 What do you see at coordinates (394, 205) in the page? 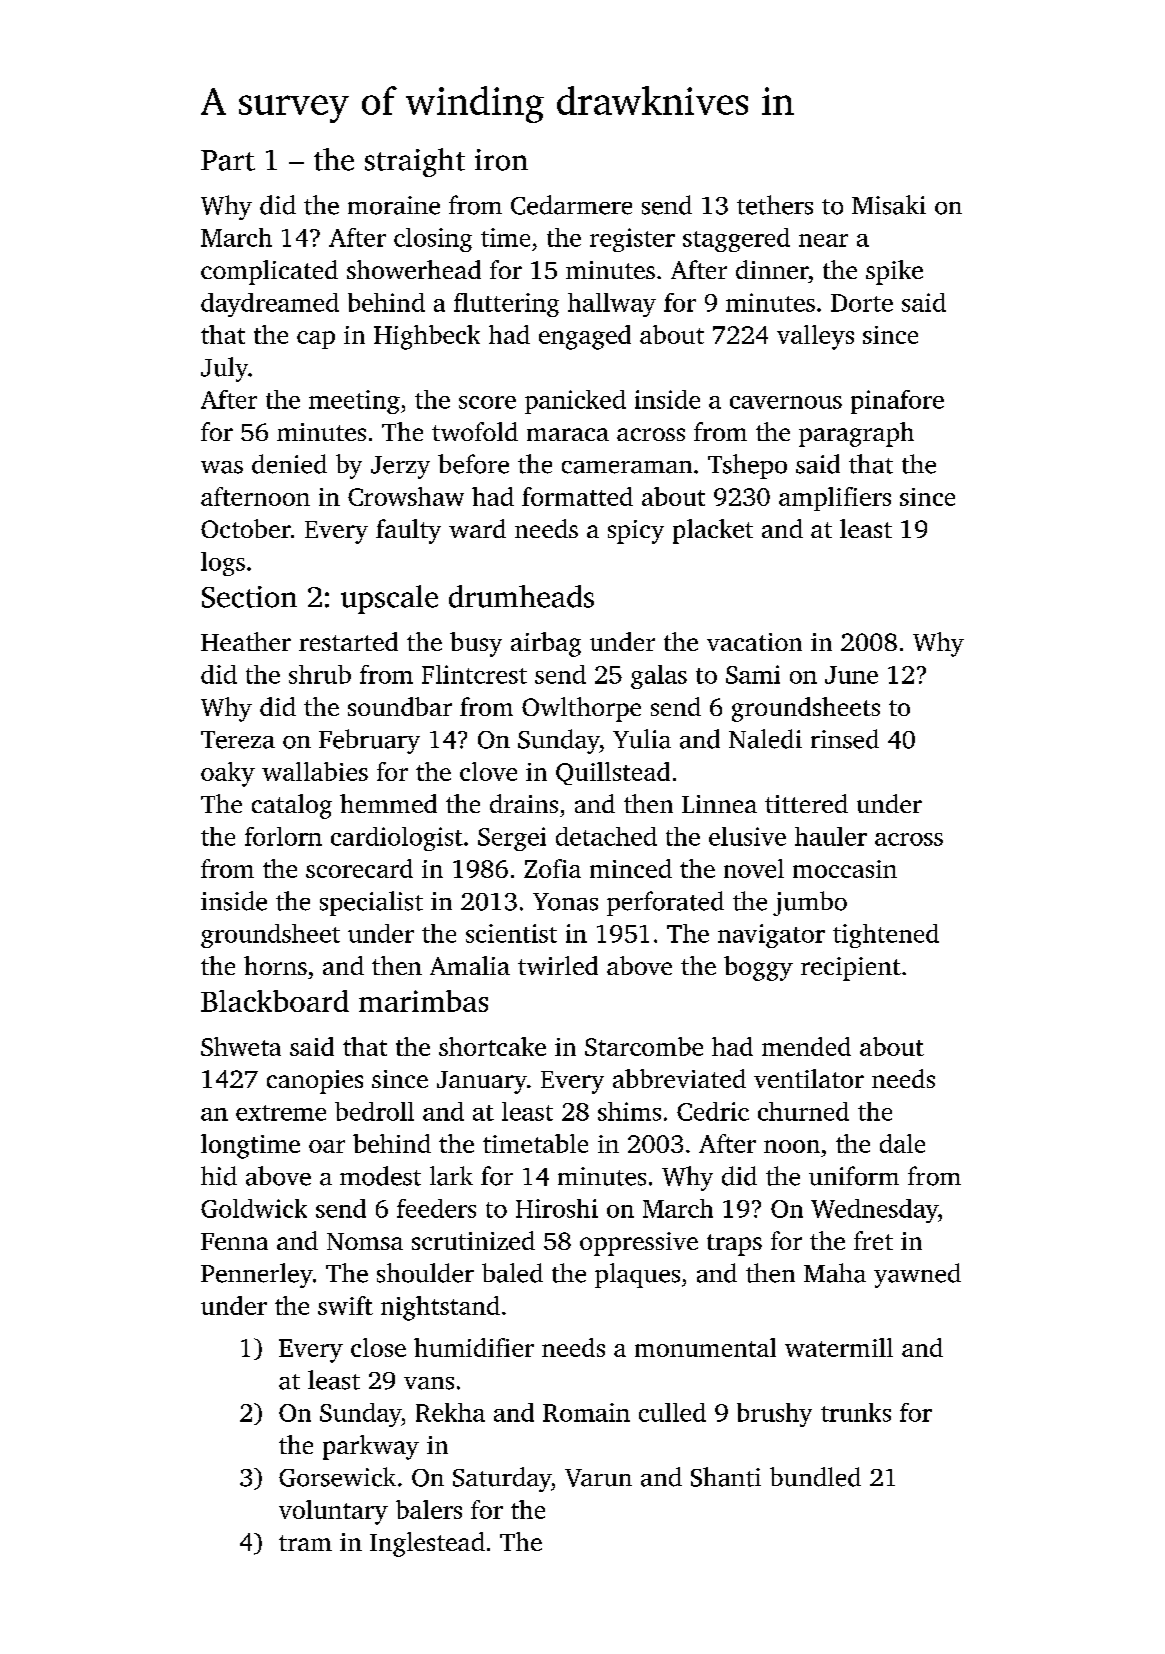
I see `moraine` at bounding box center [394, 205].
